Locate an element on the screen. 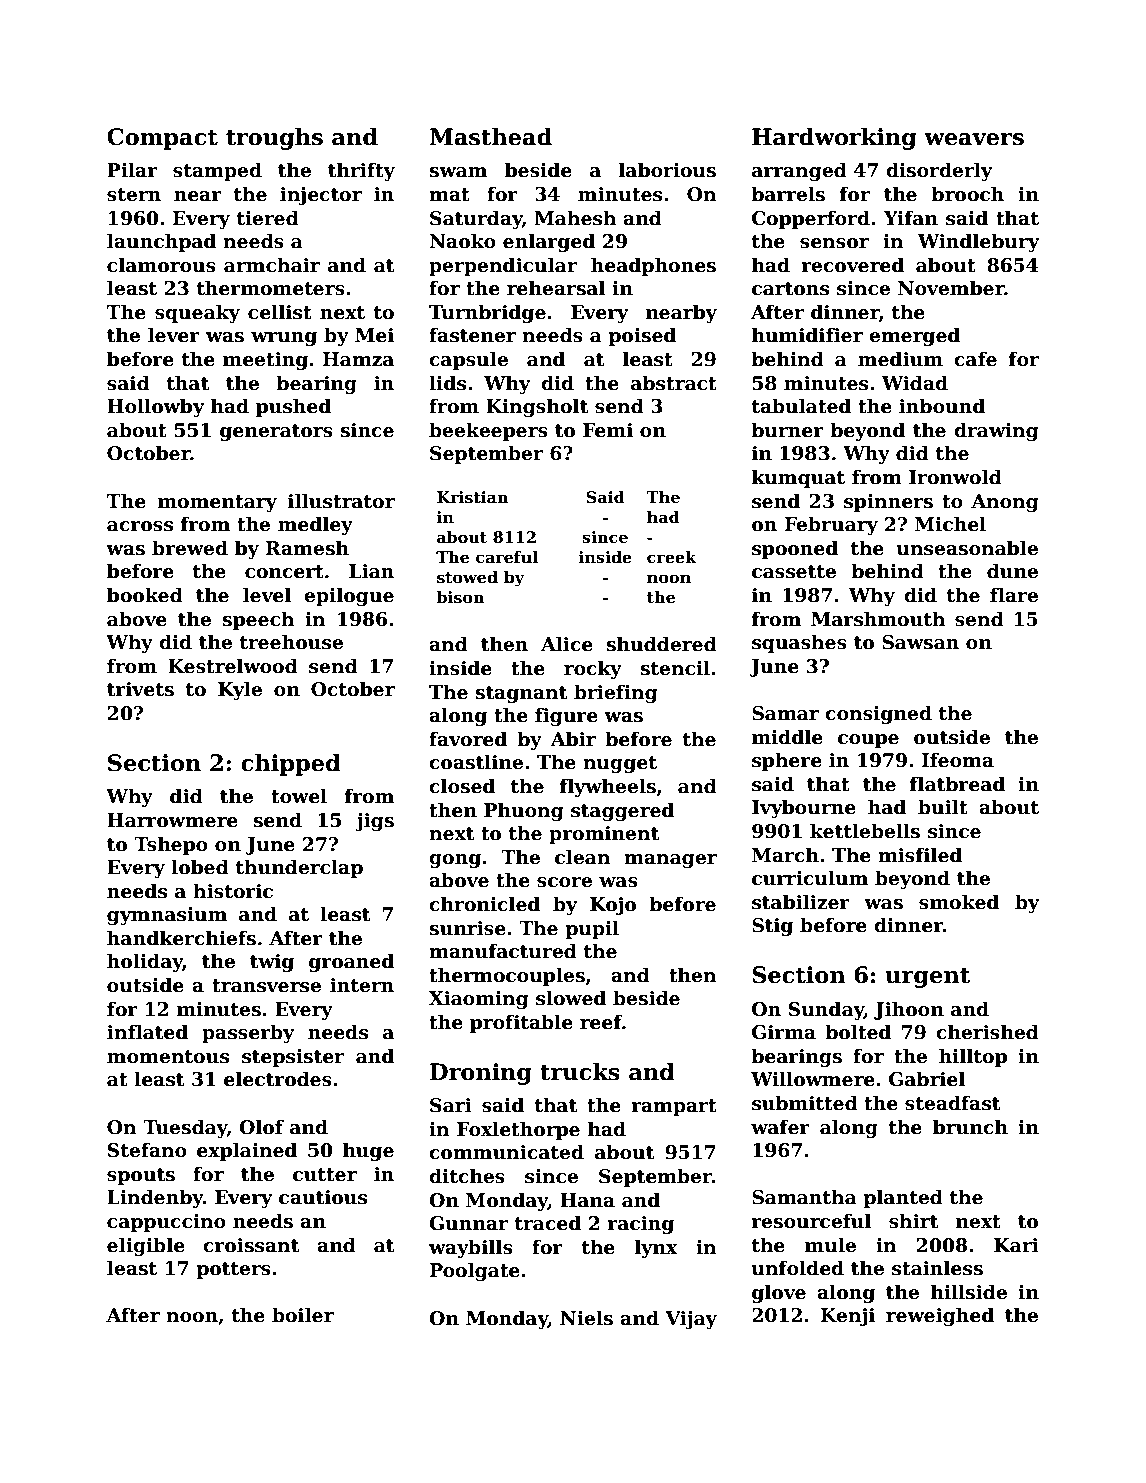 Image resolution: width=1146 pixels, height=1483 pixels. Alice is located at coordinates (567, 644).
